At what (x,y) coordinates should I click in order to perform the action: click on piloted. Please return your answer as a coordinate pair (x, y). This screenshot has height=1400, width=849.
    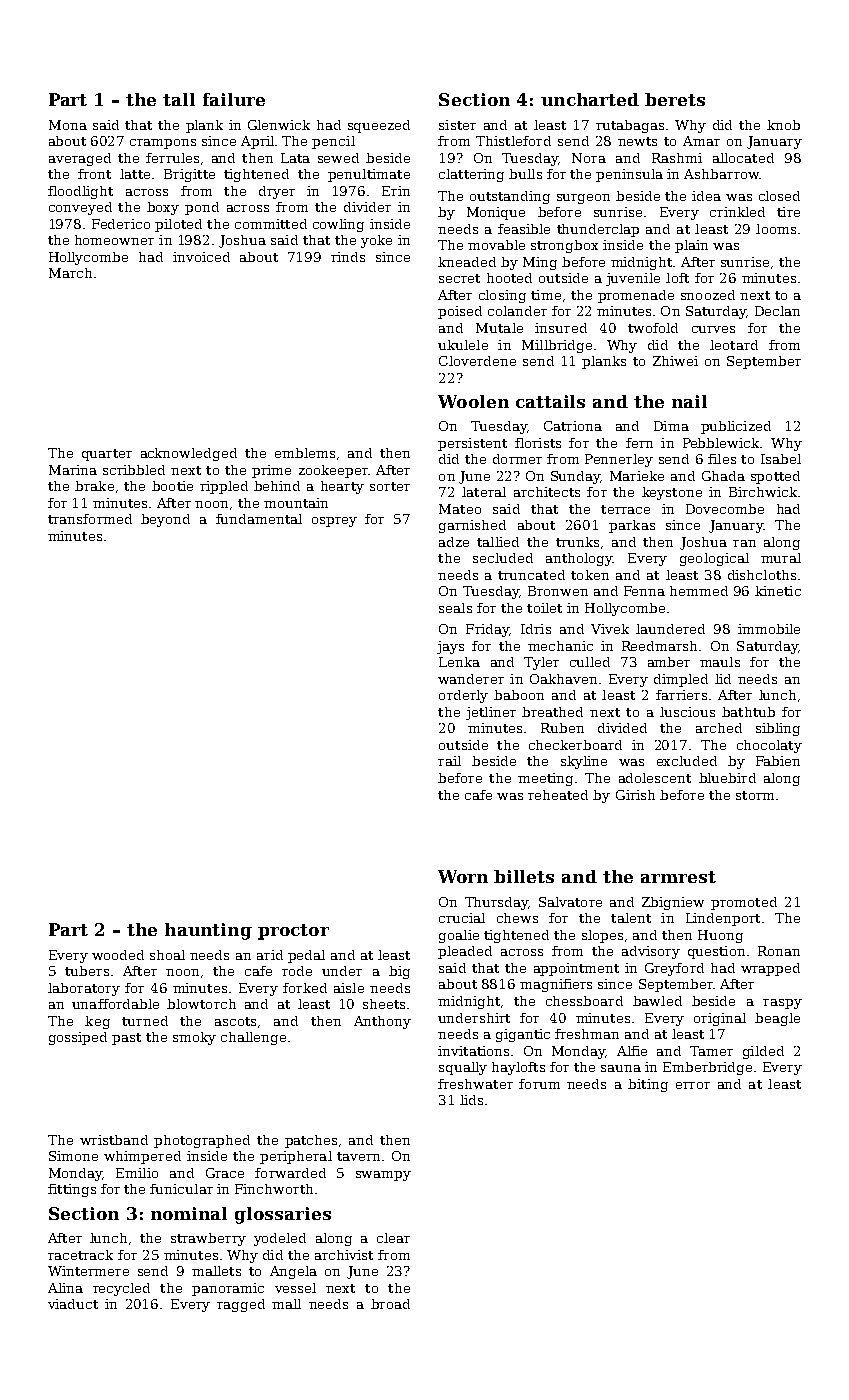
    Looking at the image, I should click on (178, 225).
